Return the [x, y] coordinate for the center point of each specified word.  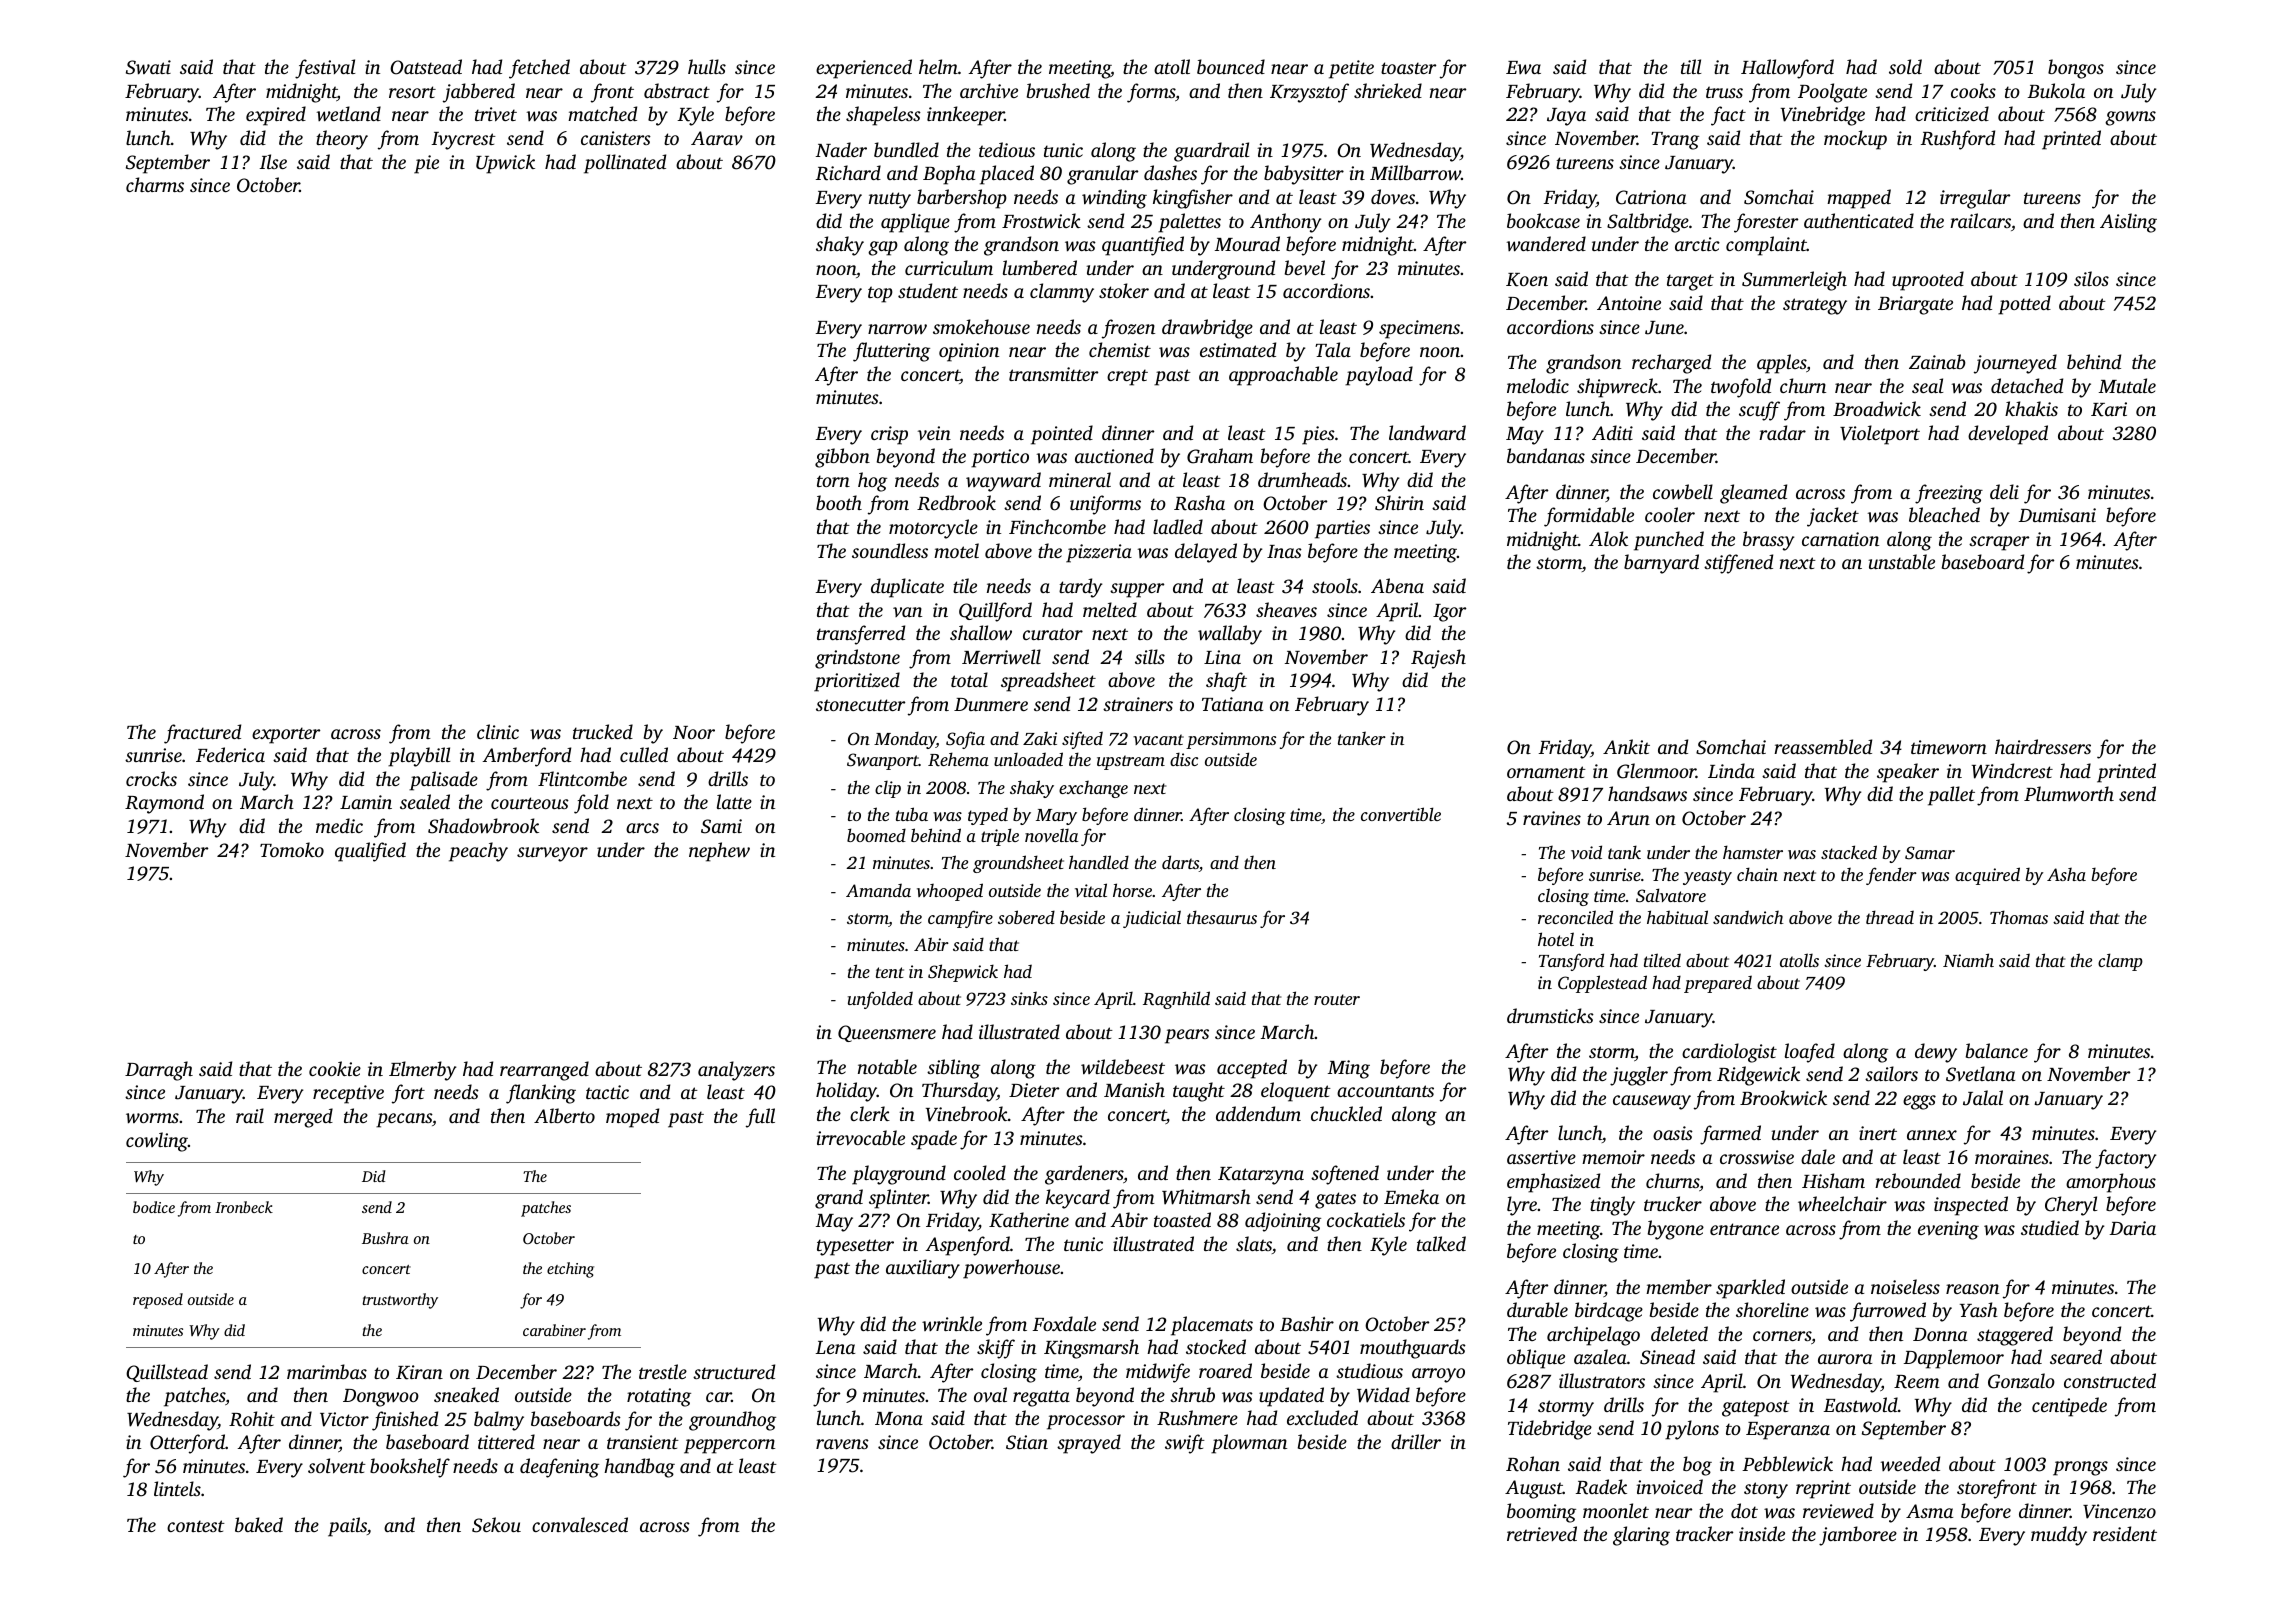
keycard [1078, 1199]
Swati [148, 67]
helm [938, 66]
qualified [370, 852]
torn [833, 481]
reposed [158, 1301]
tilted [1662, 960]
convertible [1401, 814]
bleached [1944, 514]
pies [1318, 435]
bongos [2076, 69]
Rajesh [1438, 659]
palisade [443, 781]
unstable [1902, 561]
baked [259, 1524]
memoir [1613, 1157]
